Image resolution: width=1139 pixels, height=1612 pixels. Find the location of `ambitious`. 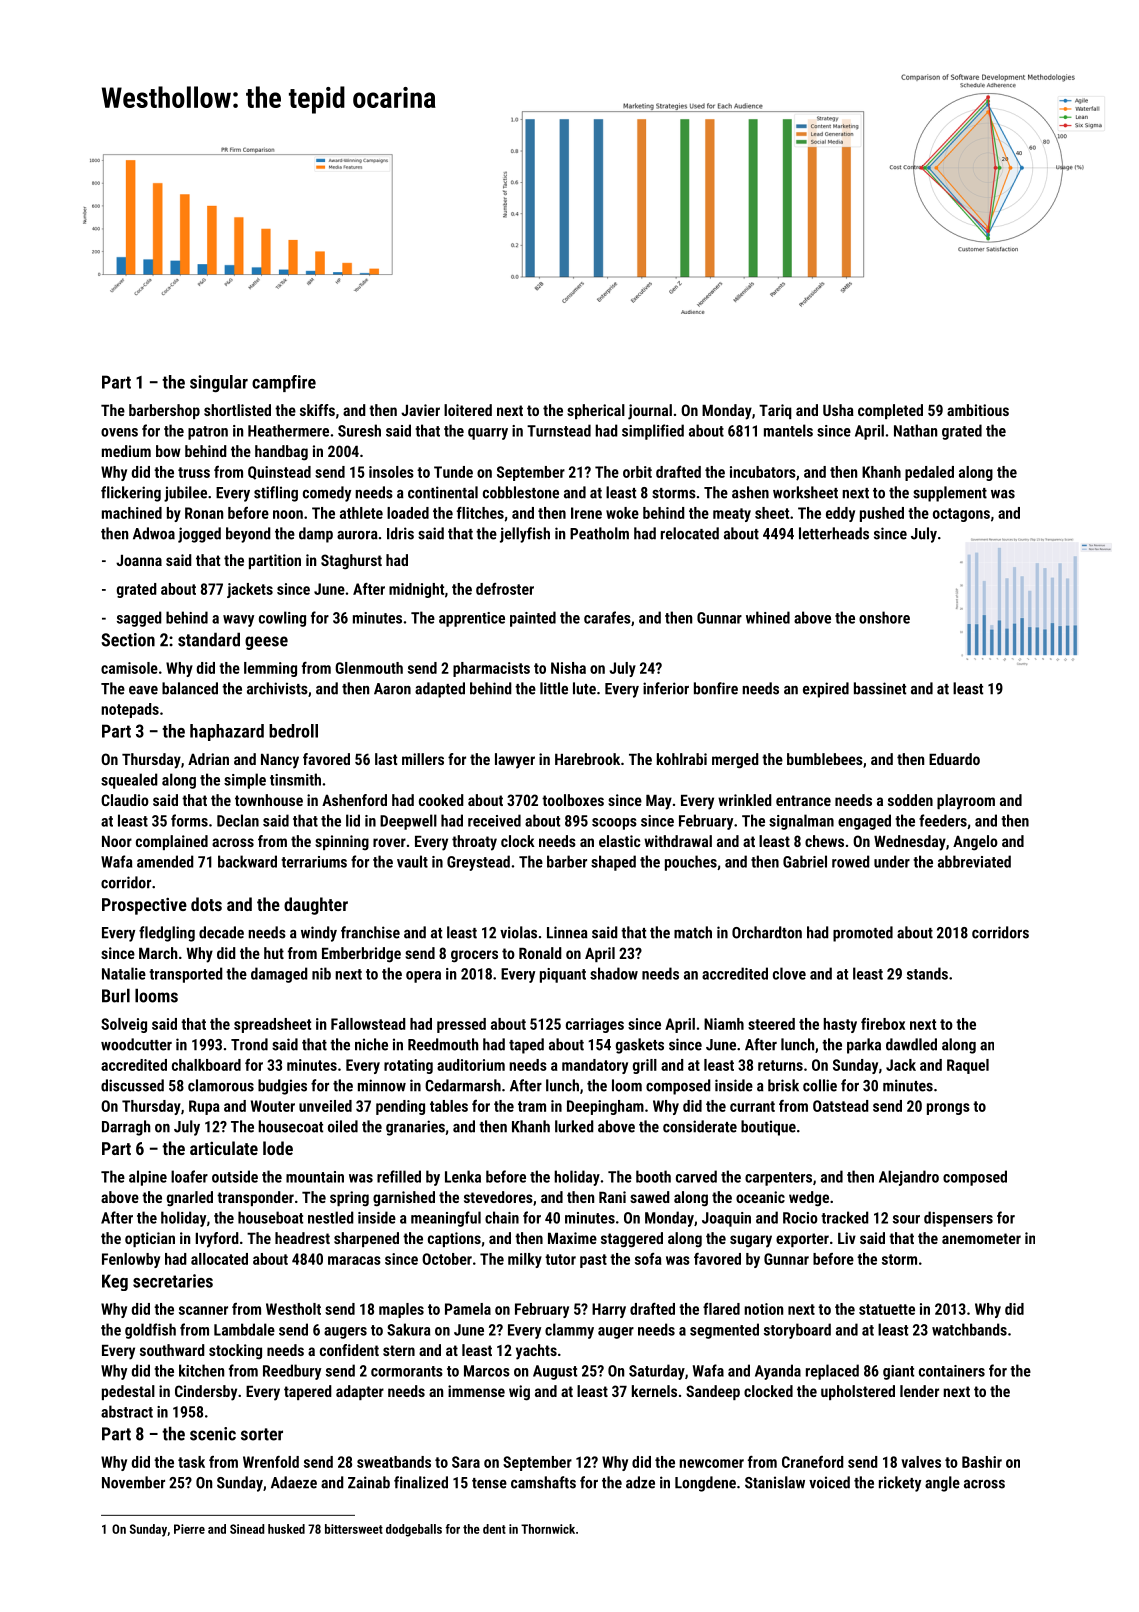

ambitious is located at coordinates (978, 410).
